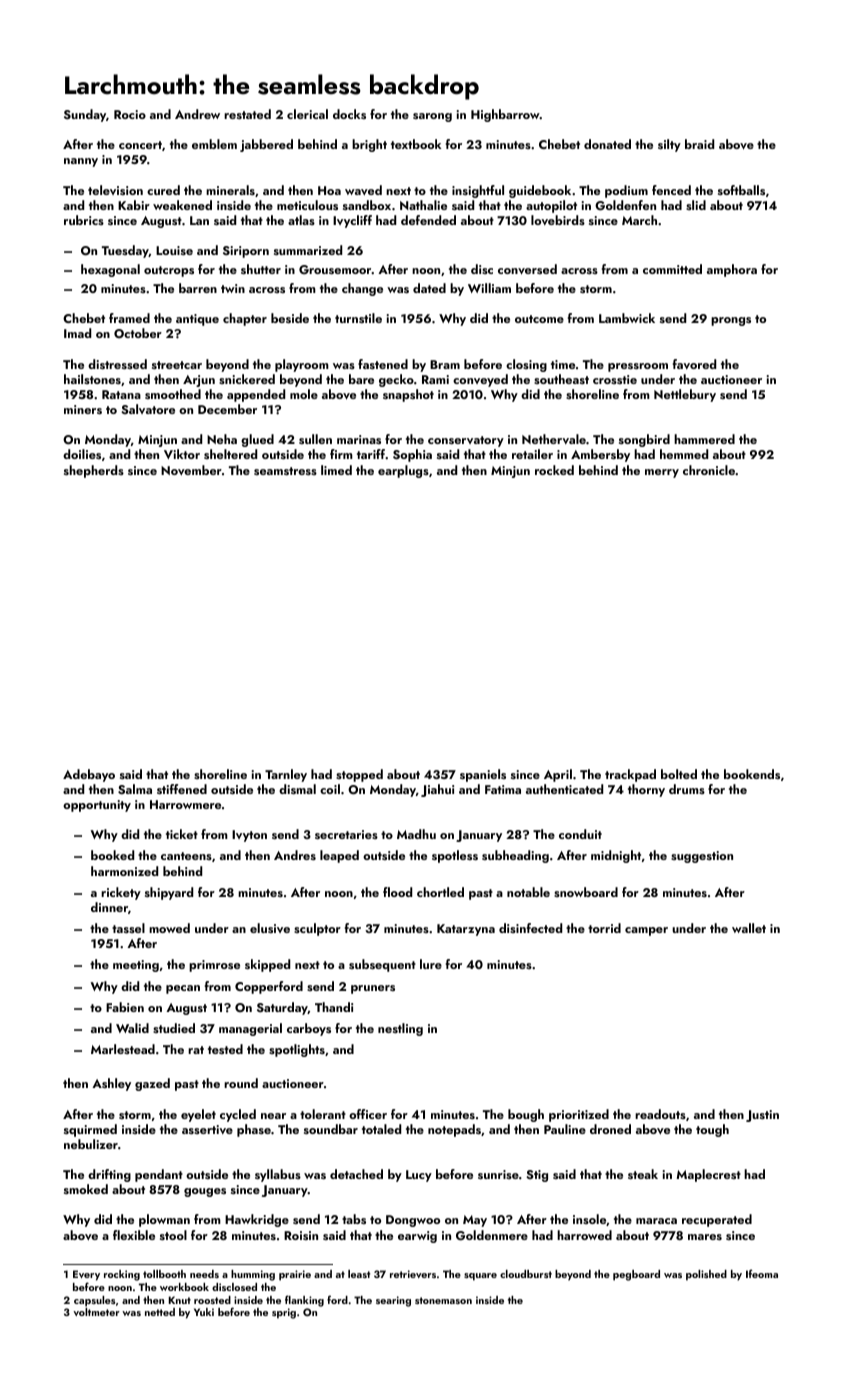 This document has width=849, height=1400. Describe the element at coordinates (579, 1115) in the document. I see `prioritized` at that location.
